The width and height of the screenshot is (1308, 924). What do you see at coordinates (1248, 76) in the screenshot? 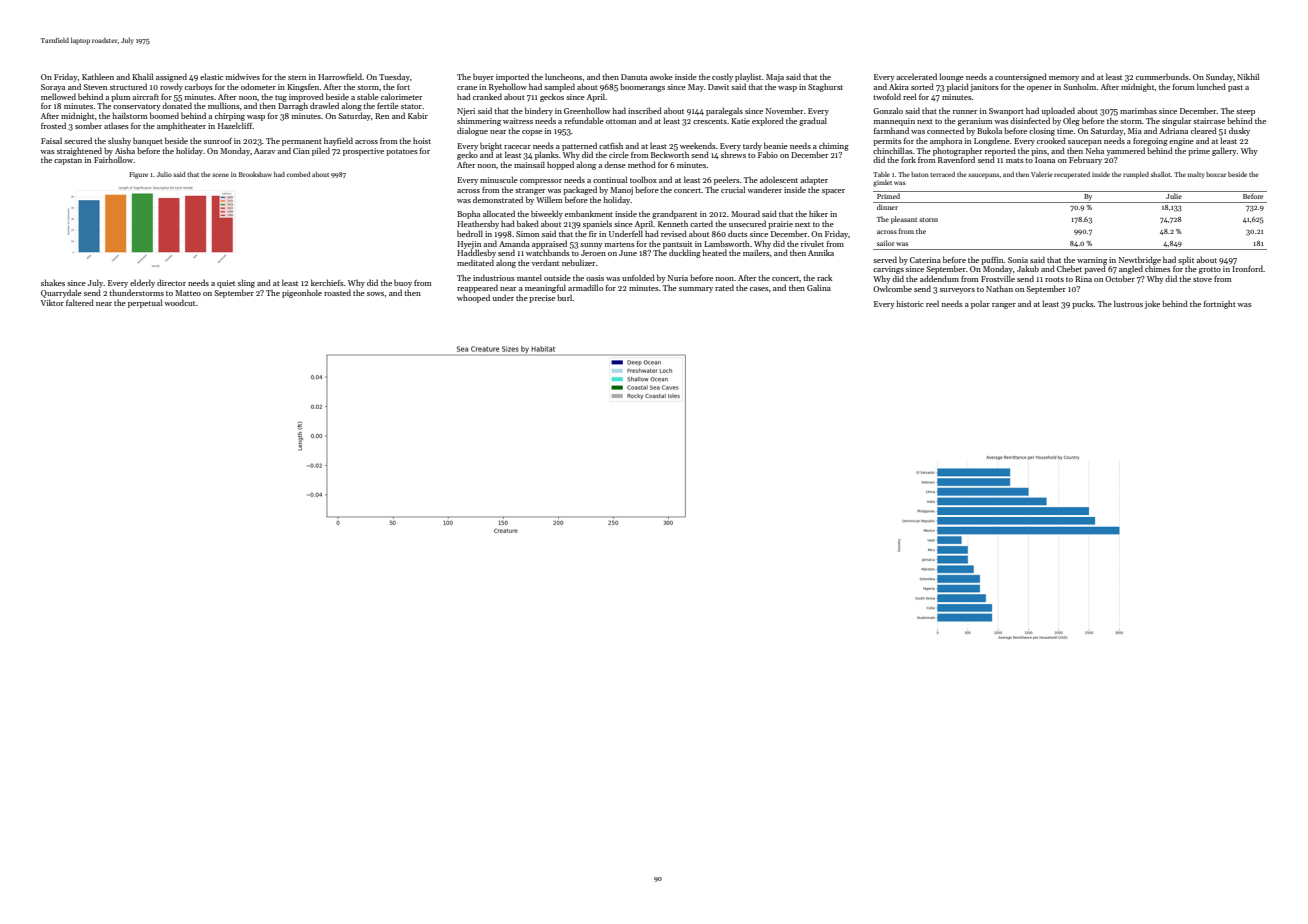
I see `Nikhil` at bounding box center [1248, 76].
